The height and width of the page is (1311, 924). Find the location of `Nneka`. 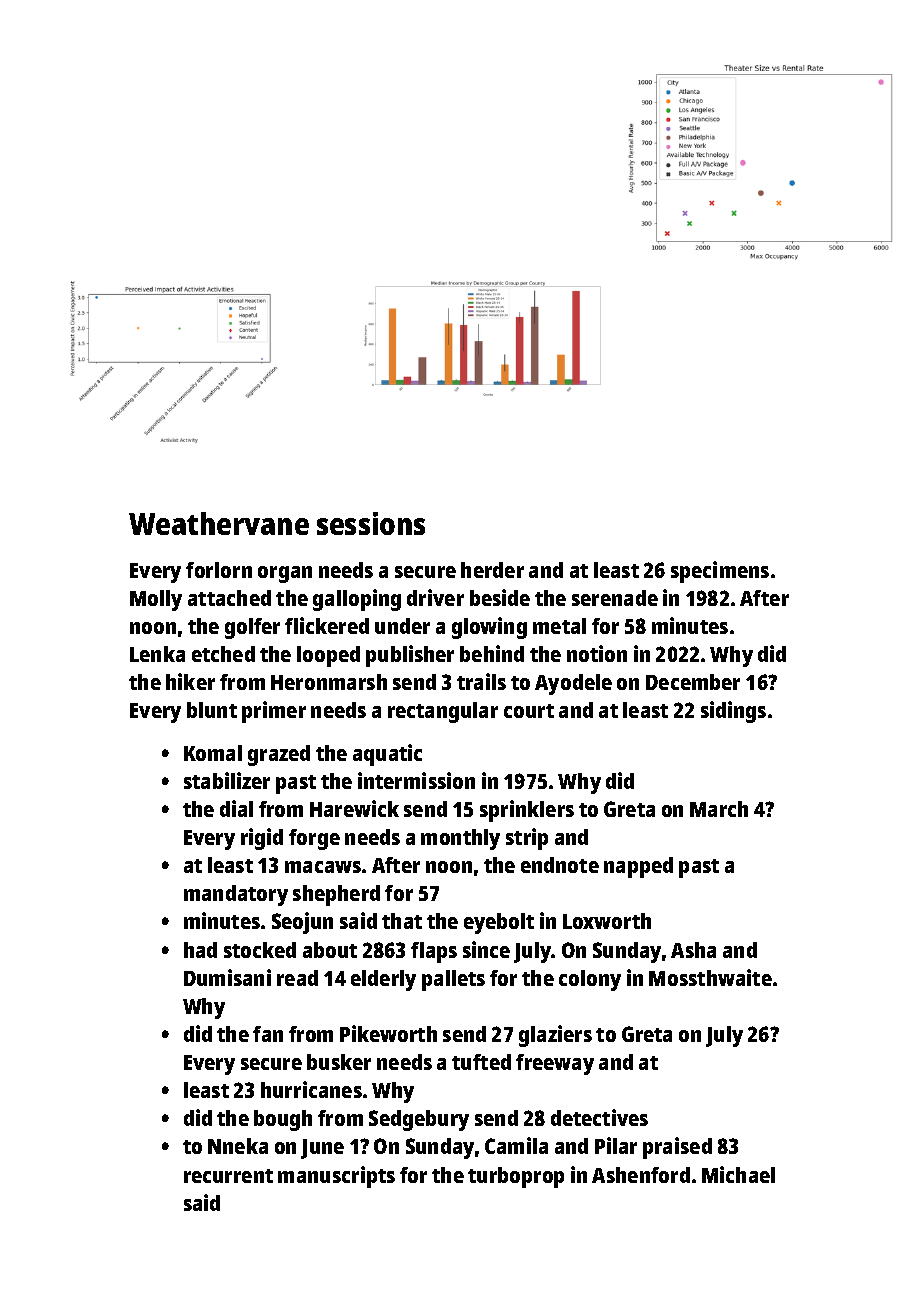

Nneka is located at coordinates (238, 1146).
